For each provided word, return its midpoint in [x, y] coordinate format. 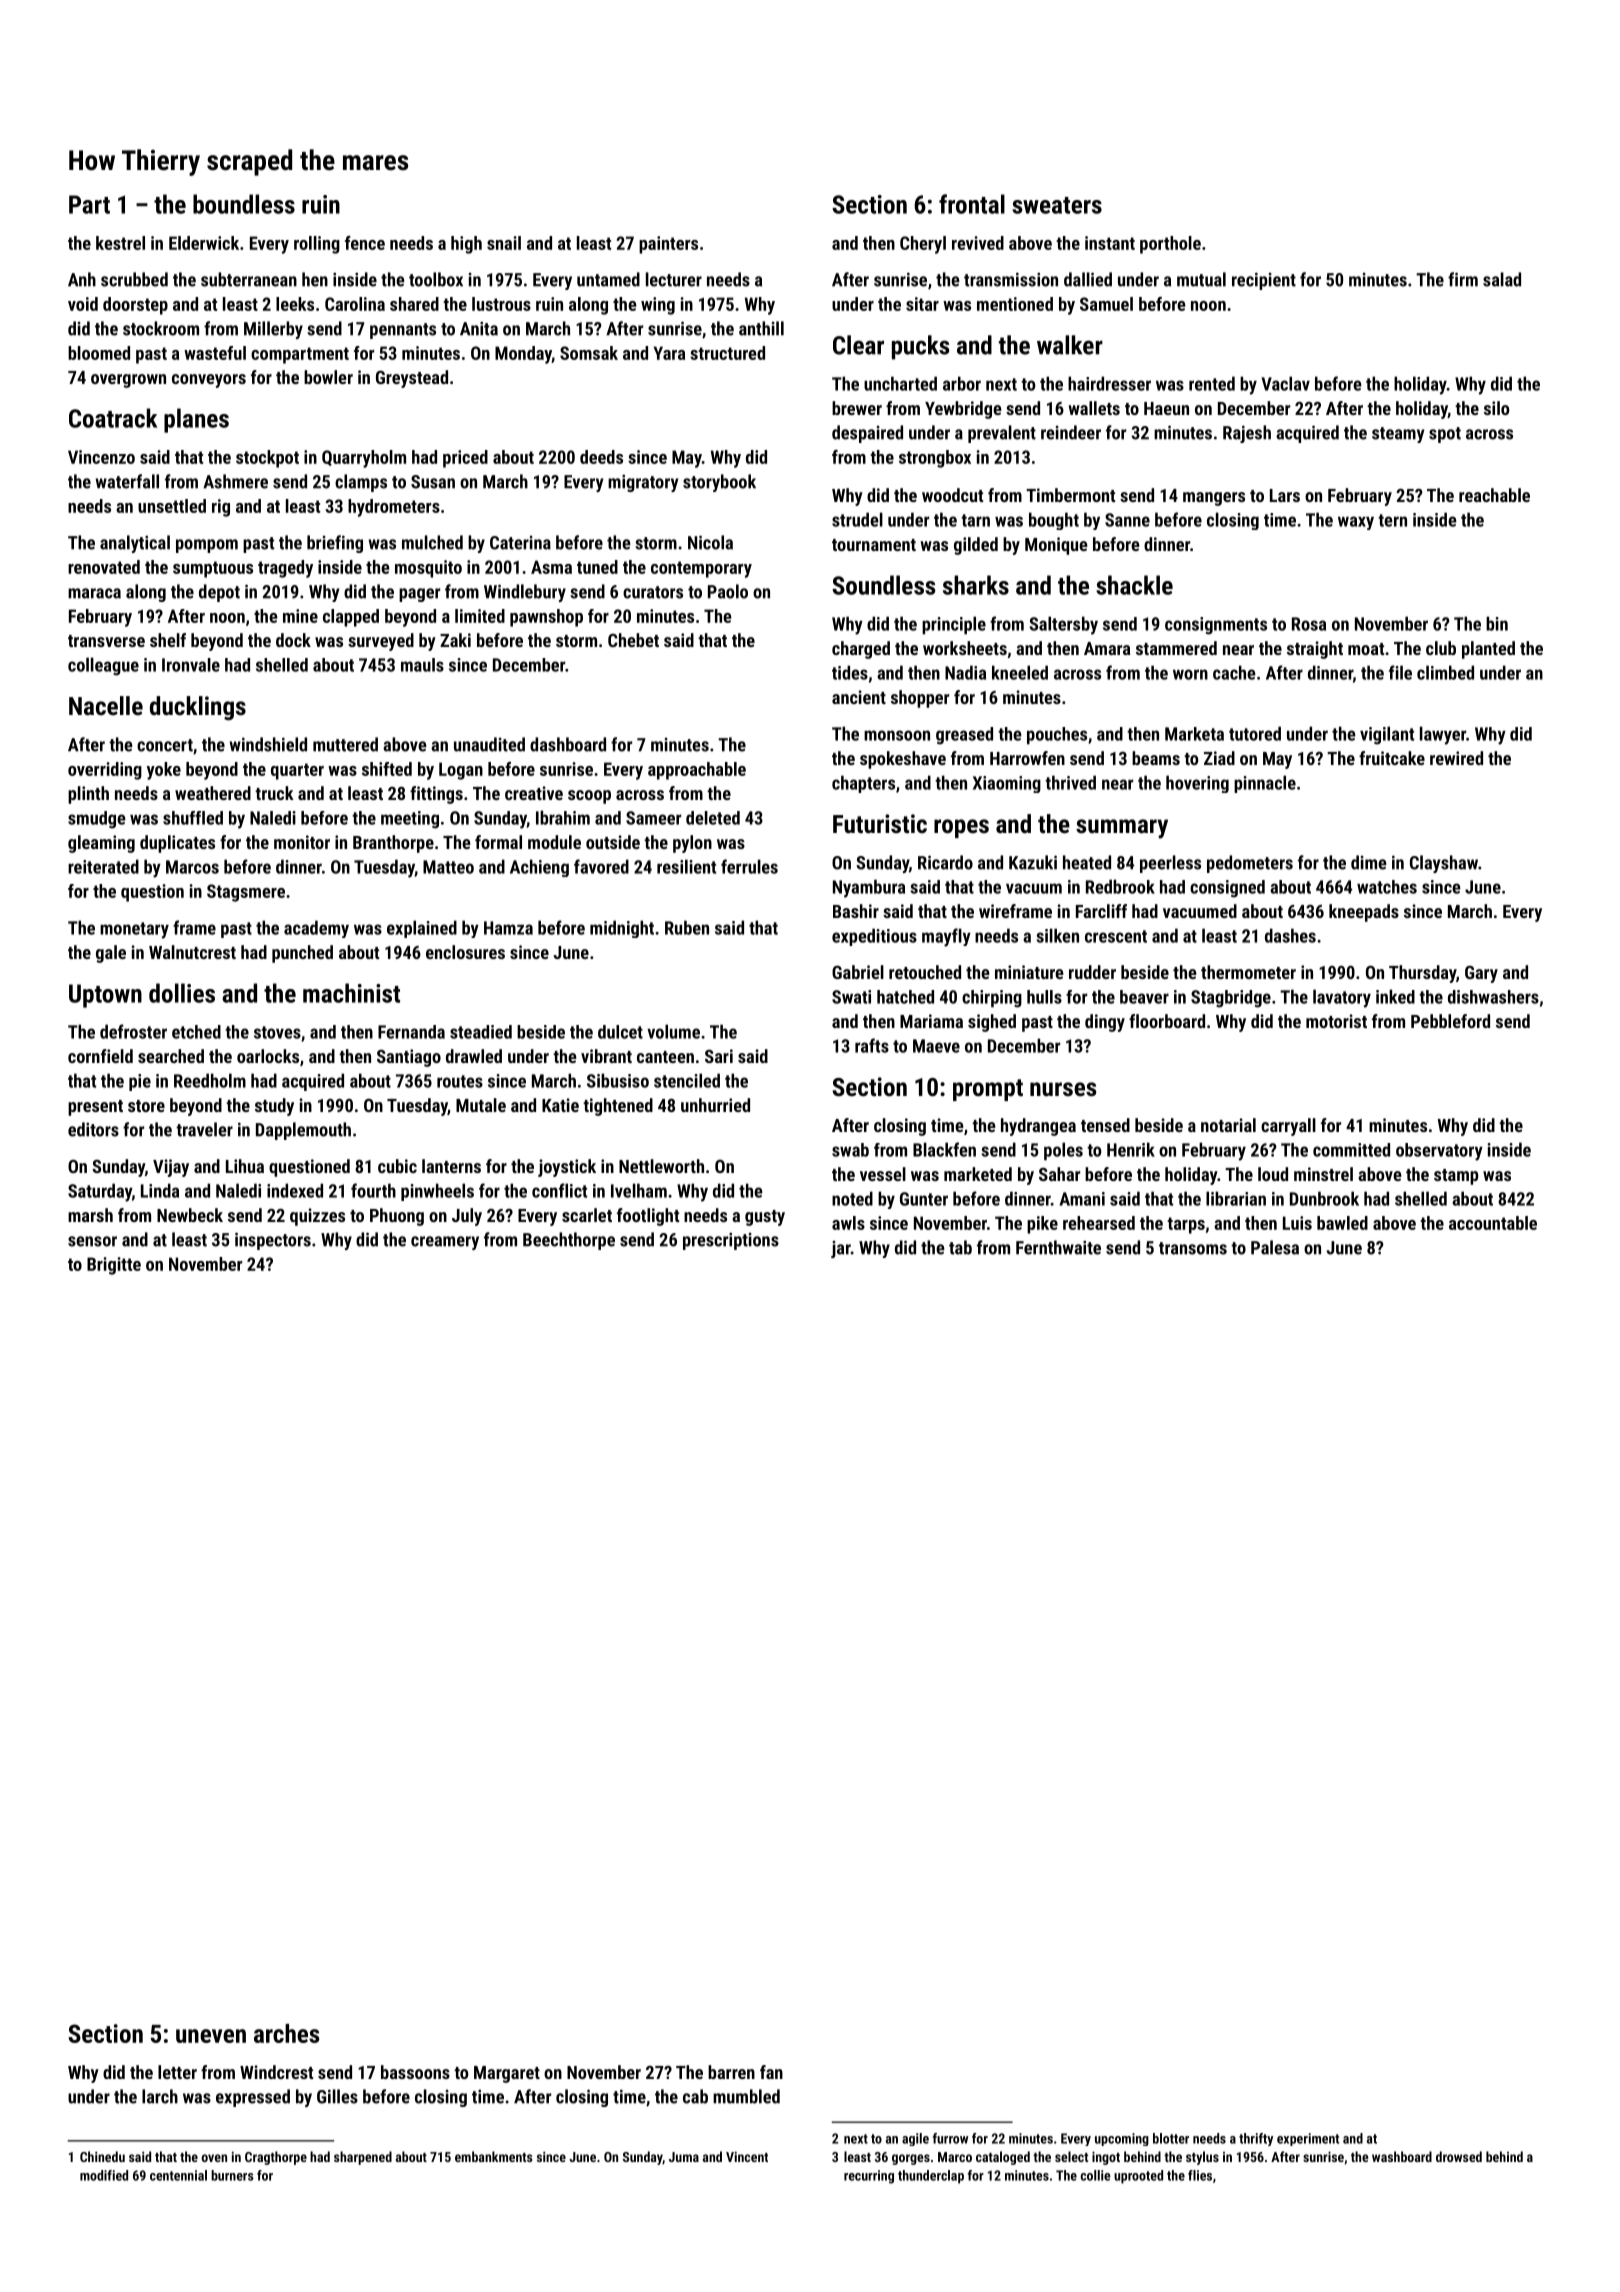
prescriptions [731, 1241]
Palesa [1275, 1247]
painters [668, 245]
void [83, 304]
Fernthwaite [1058, 1247]
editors [93, 1129]
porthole [1170, 245]
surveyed [381, 642]
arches [286, 2033]
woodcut [952, 495]
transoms [1193, 1248]
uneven [211, 2036]
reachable [1494, 495]
